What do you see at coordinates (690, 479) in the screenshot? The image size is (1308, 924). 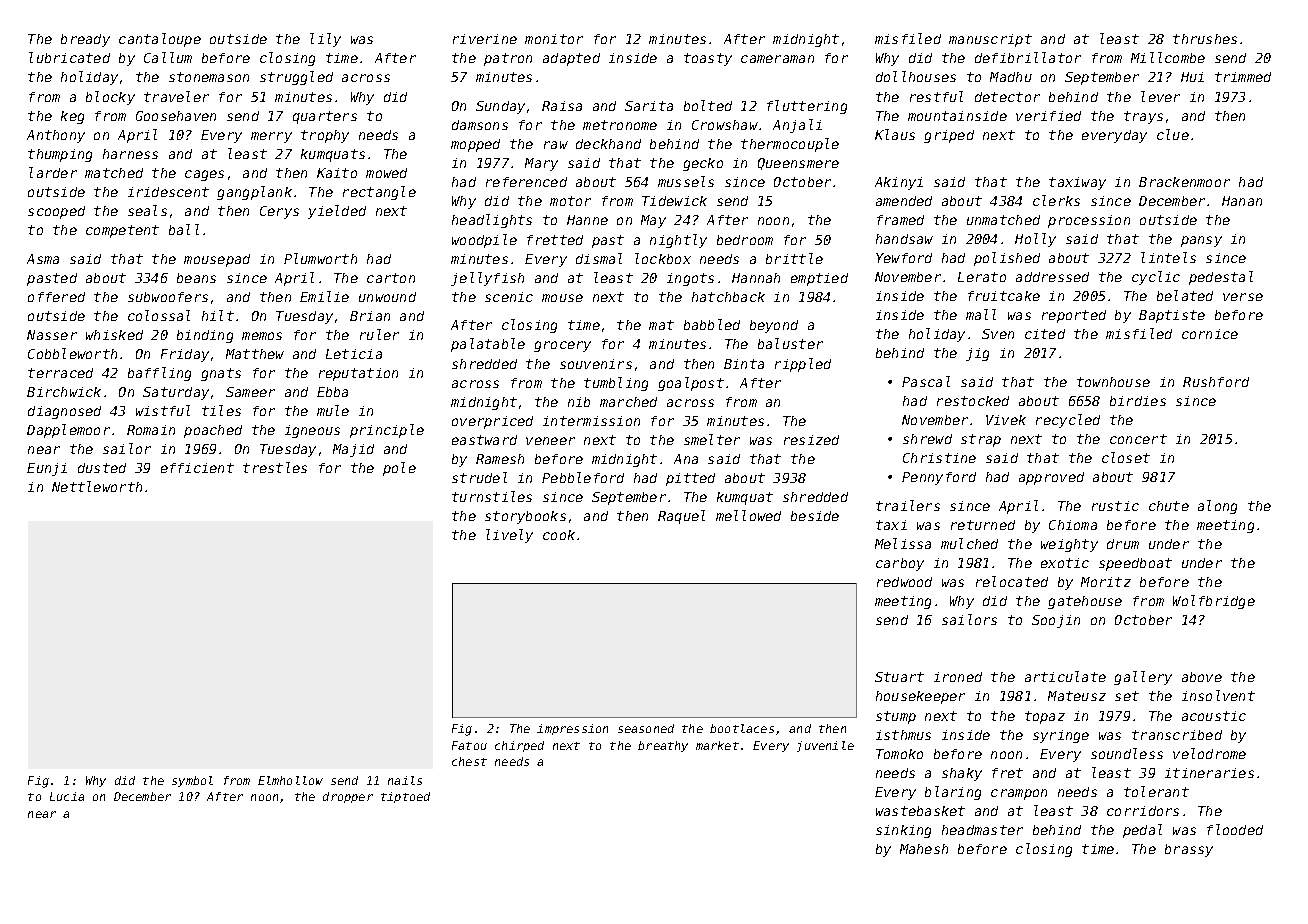 I see `pitted` at bounding box center [690, 479].
